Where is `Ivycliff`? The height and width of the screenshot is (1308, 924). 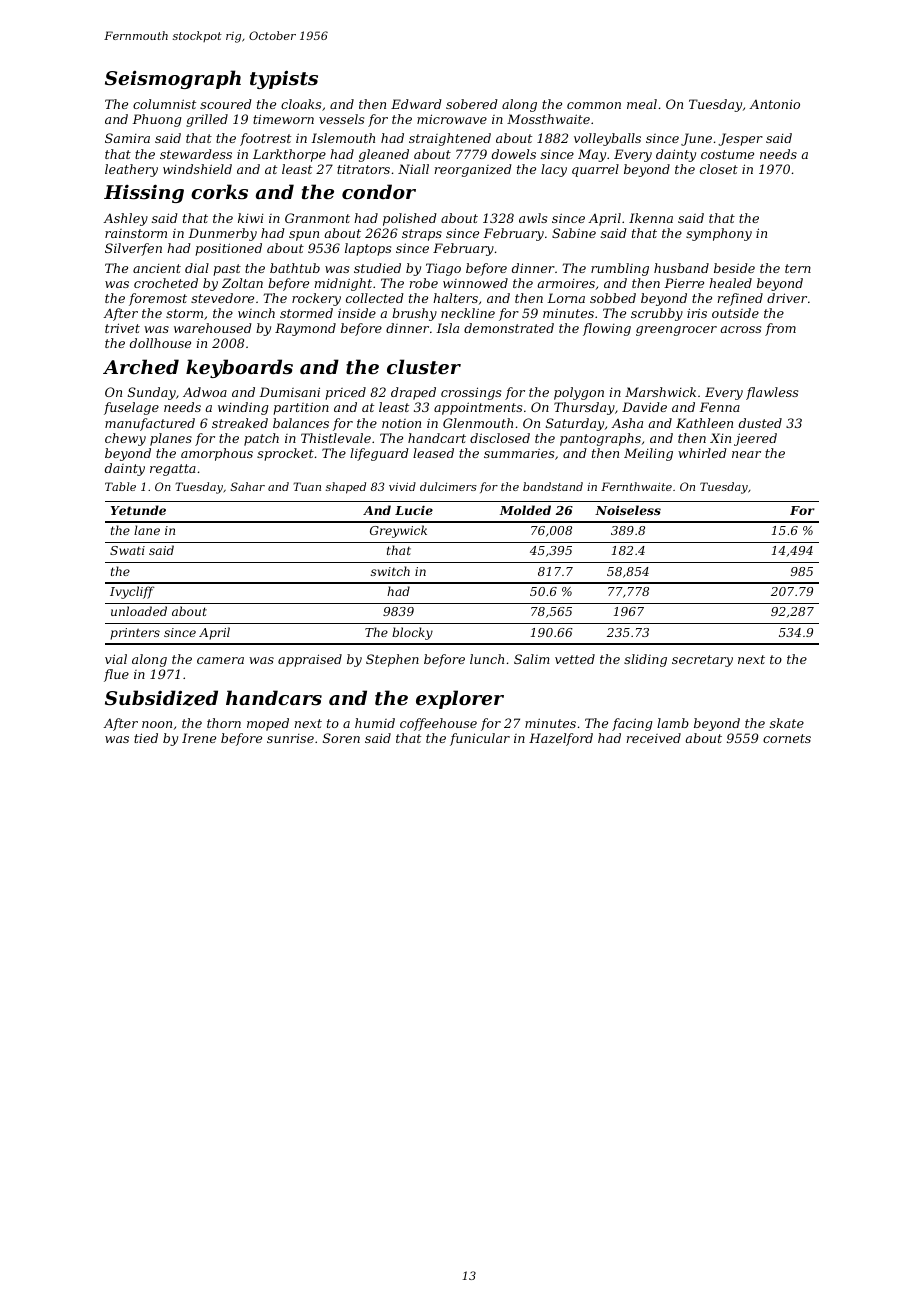
Ivycliff is located at coordinates (132, 592).
